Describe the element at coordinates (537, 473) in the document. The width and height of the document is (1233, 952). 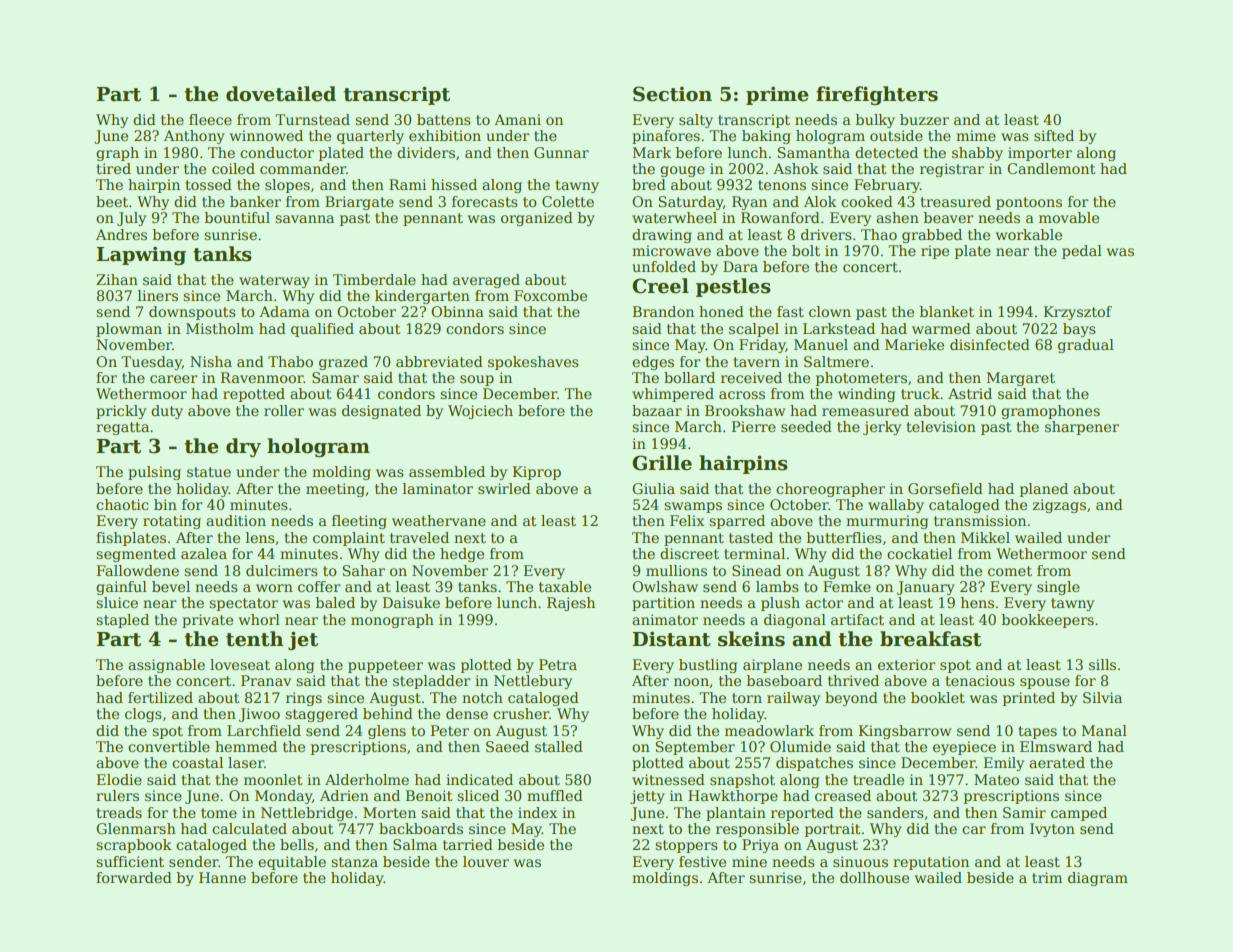
I see `Kiprop` at that location.
